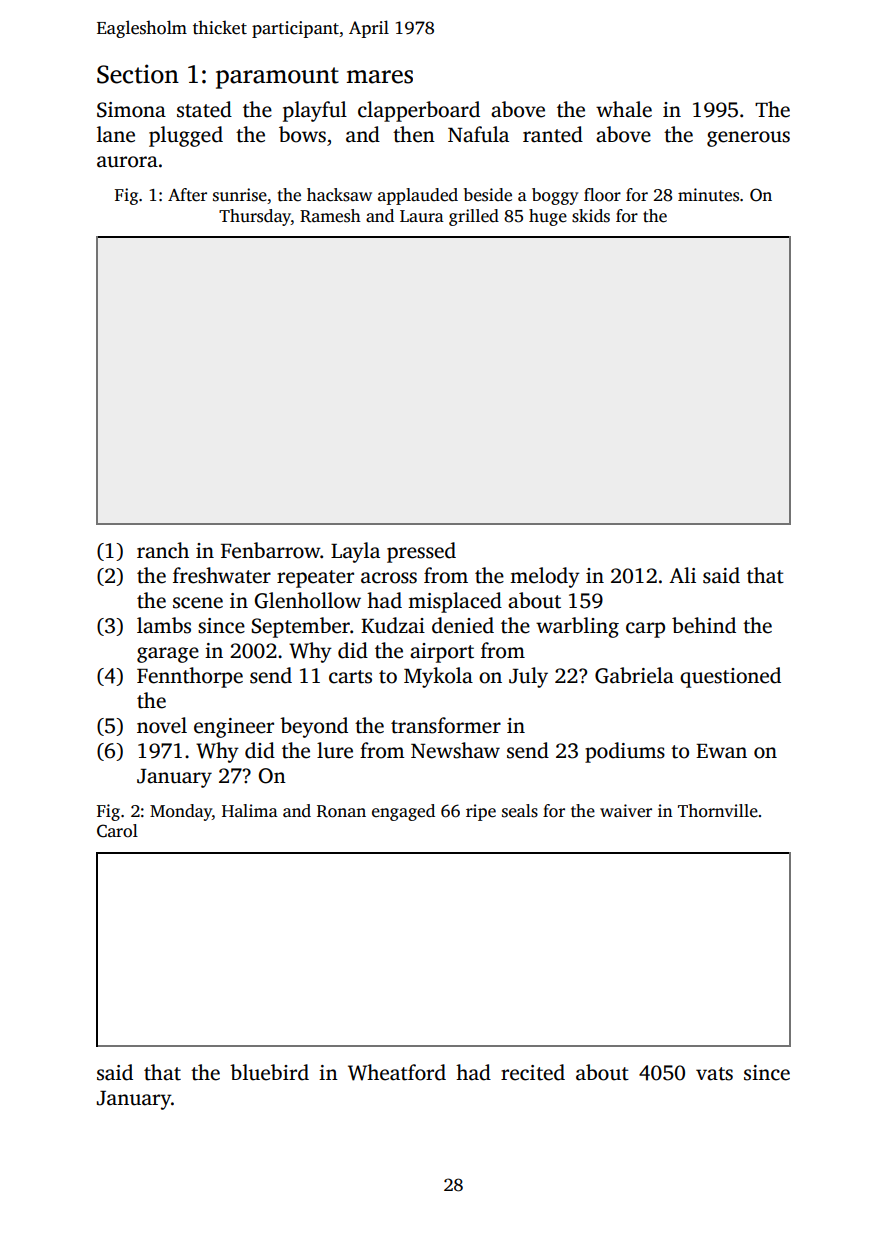 The image size is (887, 1259). What do you see at coordinates (403, 812) in the page?
I see `engaged` at bounding box center [403, 812].
